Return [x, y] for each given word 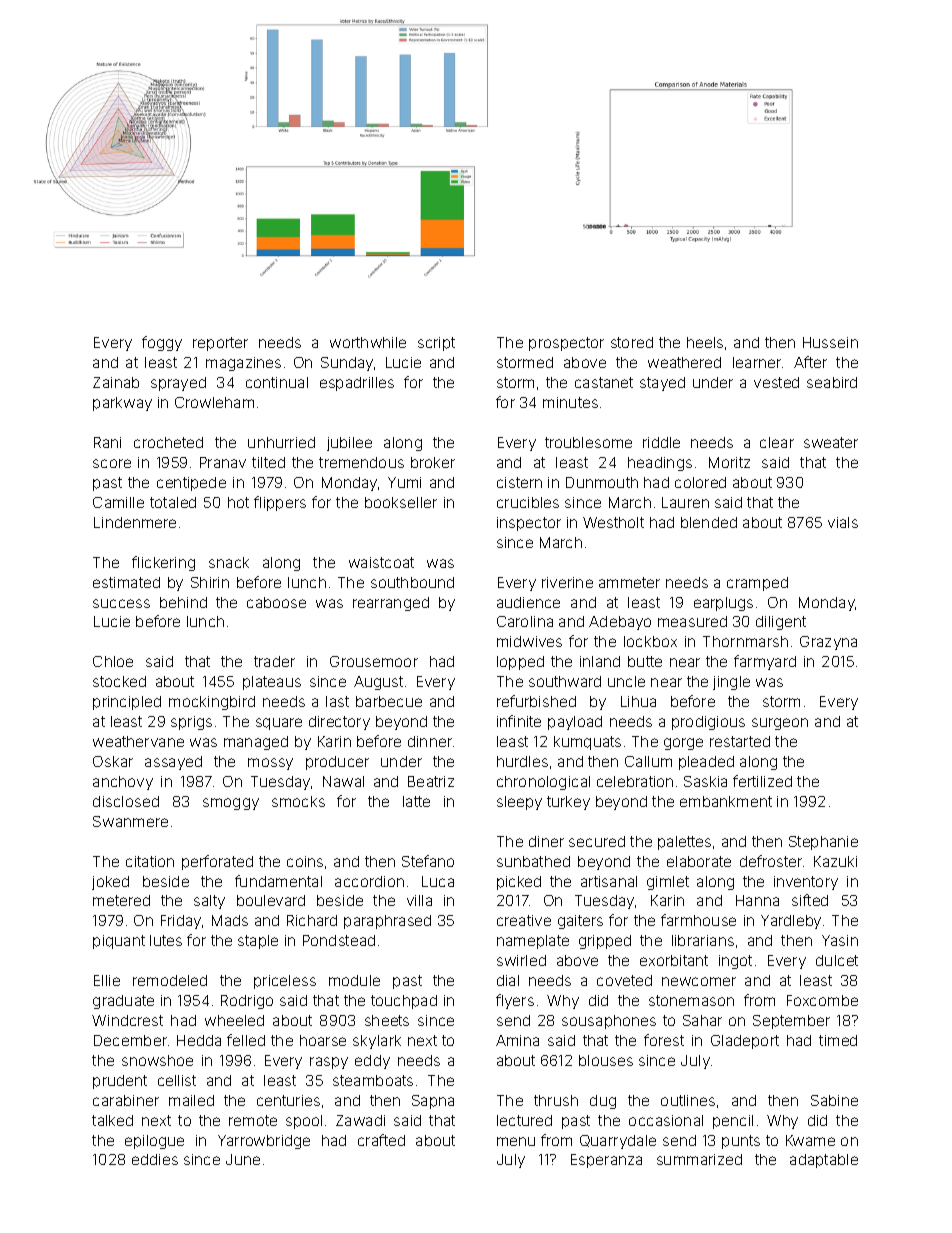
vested [776, 382]
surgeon [780, 724]
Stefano [428, 861]
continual [277, 382]
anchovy [123, 783]
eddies [155, 1159]
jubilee [349, 444]
